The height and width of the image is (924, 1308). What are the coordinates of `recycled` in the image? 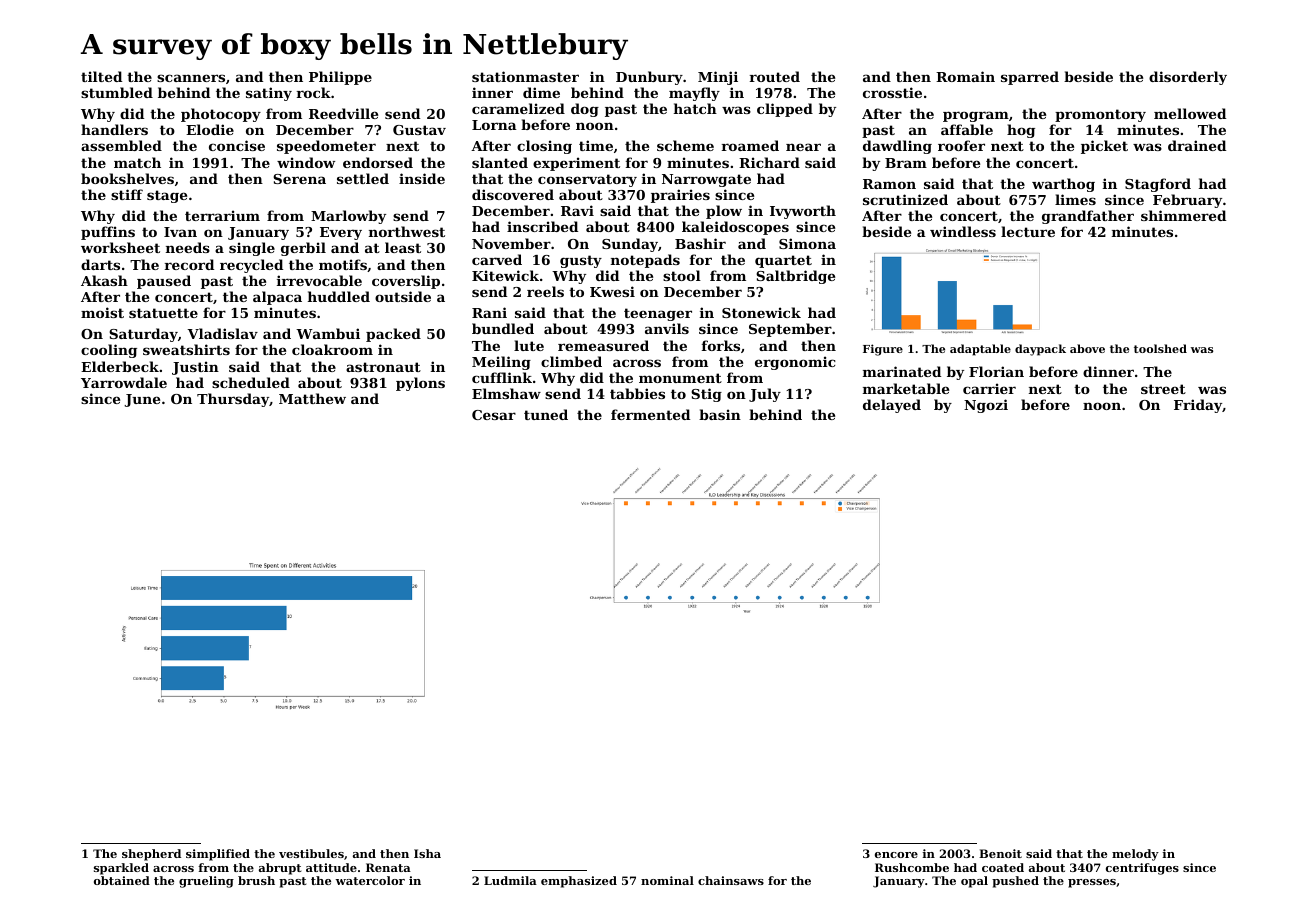 It's located at (251, 266).
